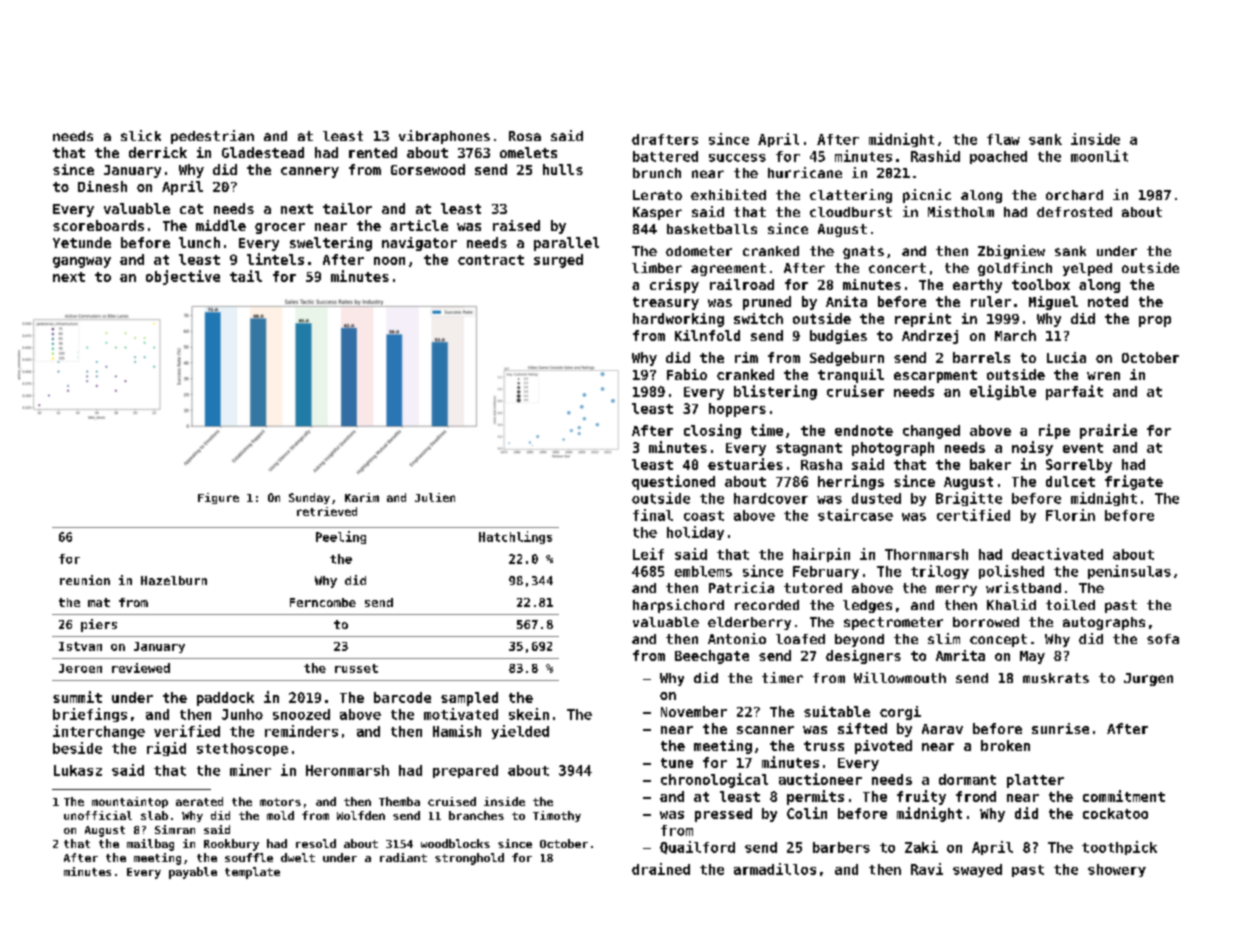  What do you see at coordinates (141, 135) in the screenshot?
I see `slick` at bounding box center [141, 135].
